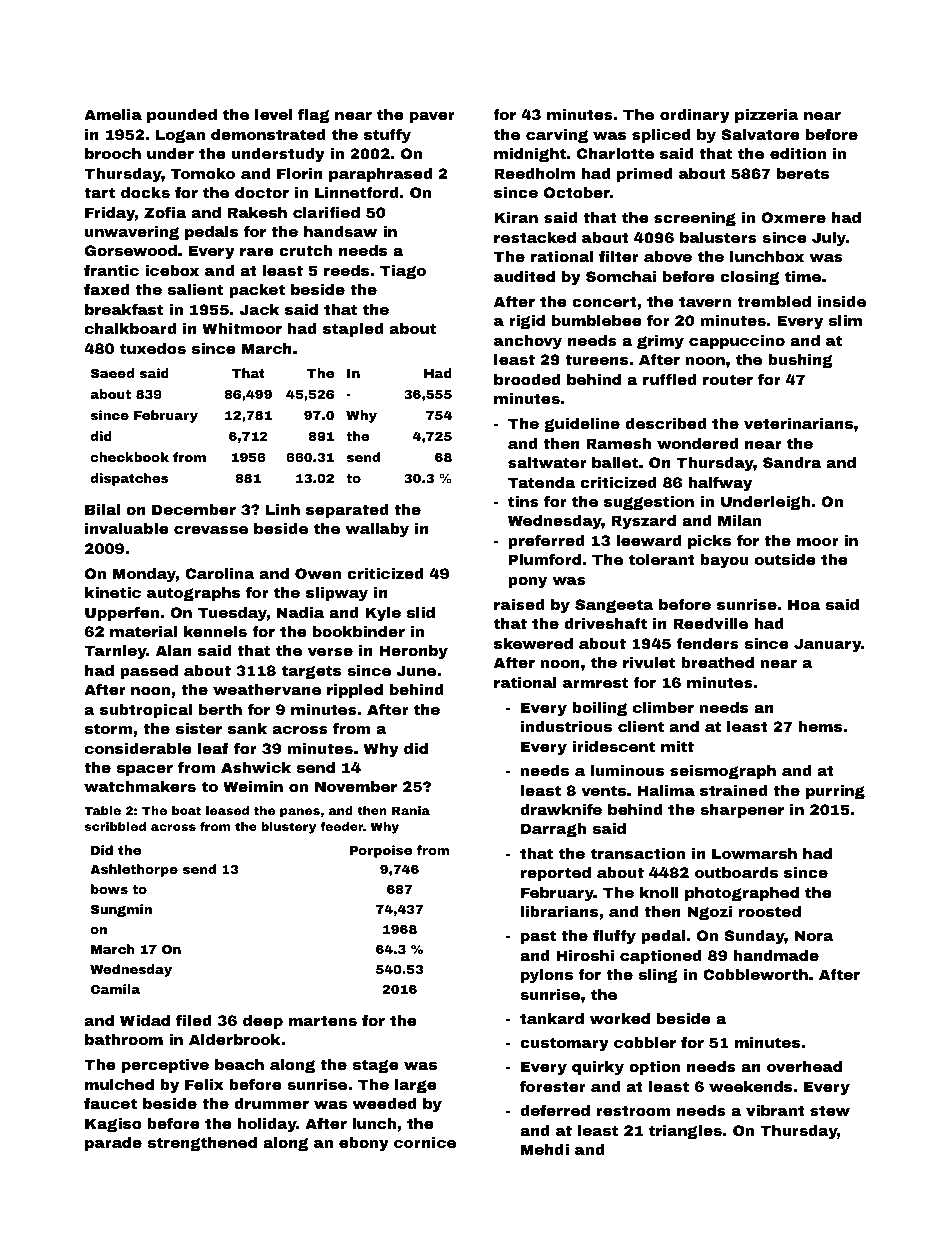 The image size is (952, 1233). Describe the element at coordinates (381, 851) in the screenshot. I see `Porpoise` at that location.
